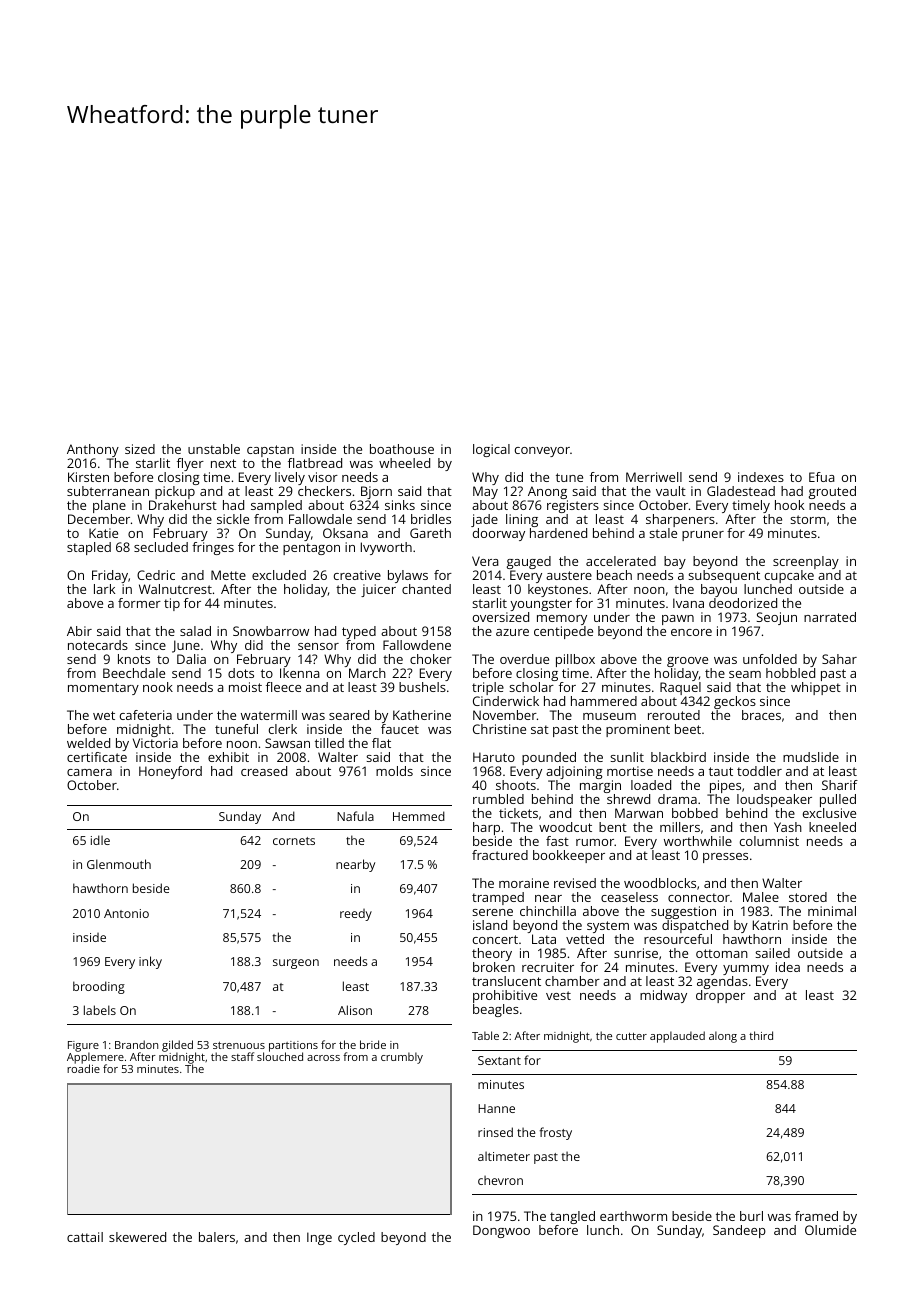 Image resolution: width=924 pixels, height=1308 pixels. Describe the element at coordinates (150, 962) in the image. I see `inky` at that location.
